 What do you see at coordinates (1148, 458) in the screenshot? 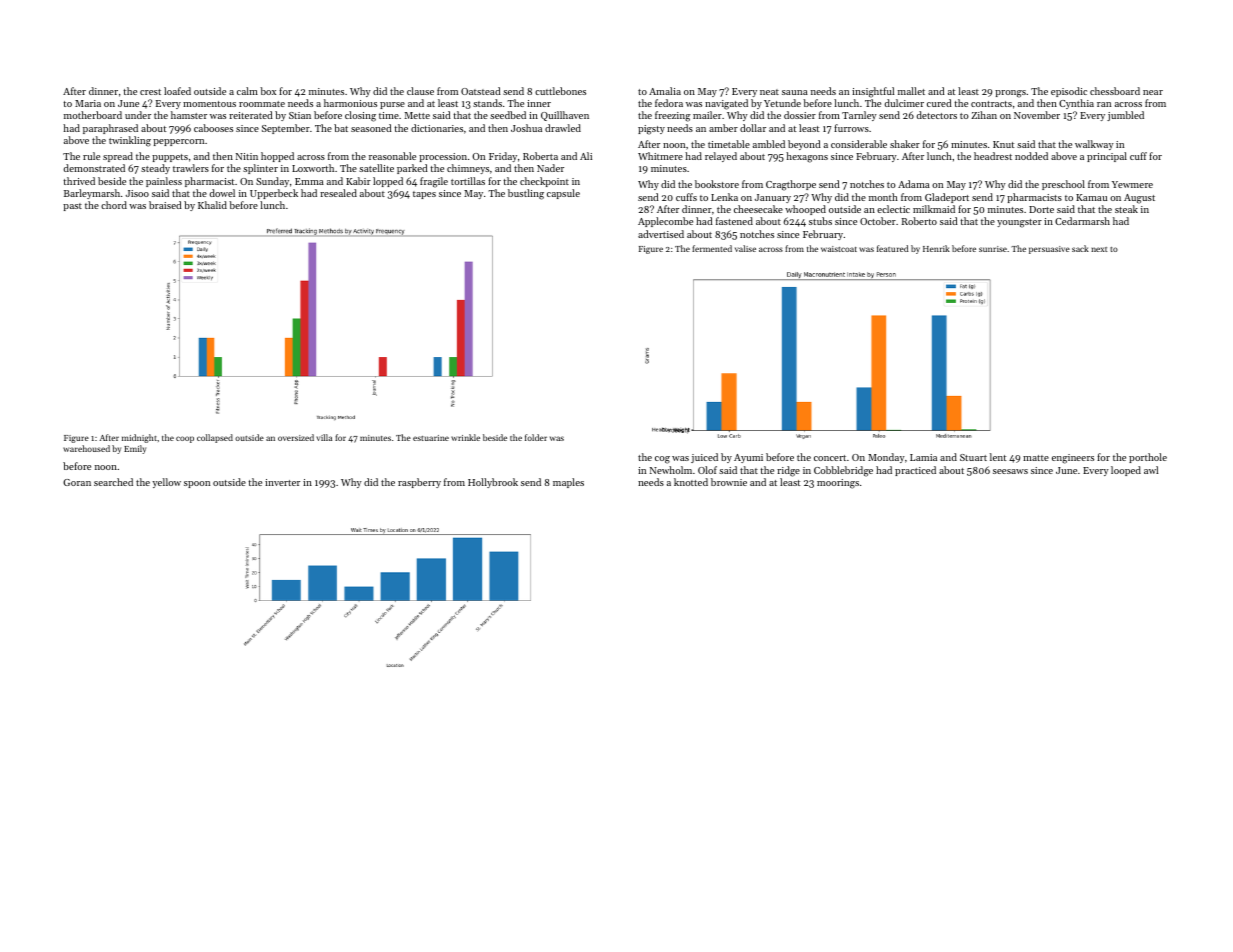
I see `porthole` at bounding box center [1148, 458].
